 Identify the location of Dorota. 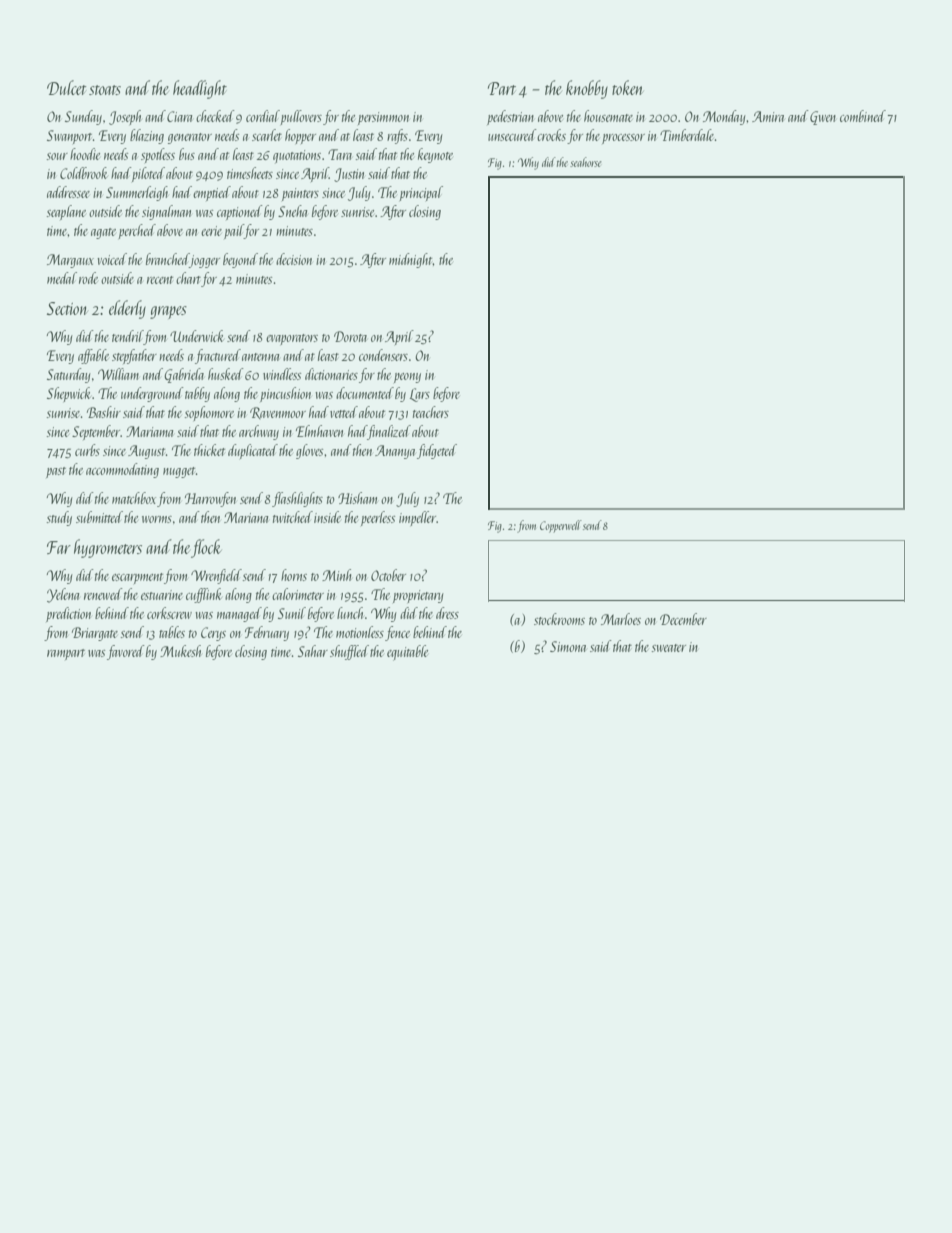
(350, 336).
